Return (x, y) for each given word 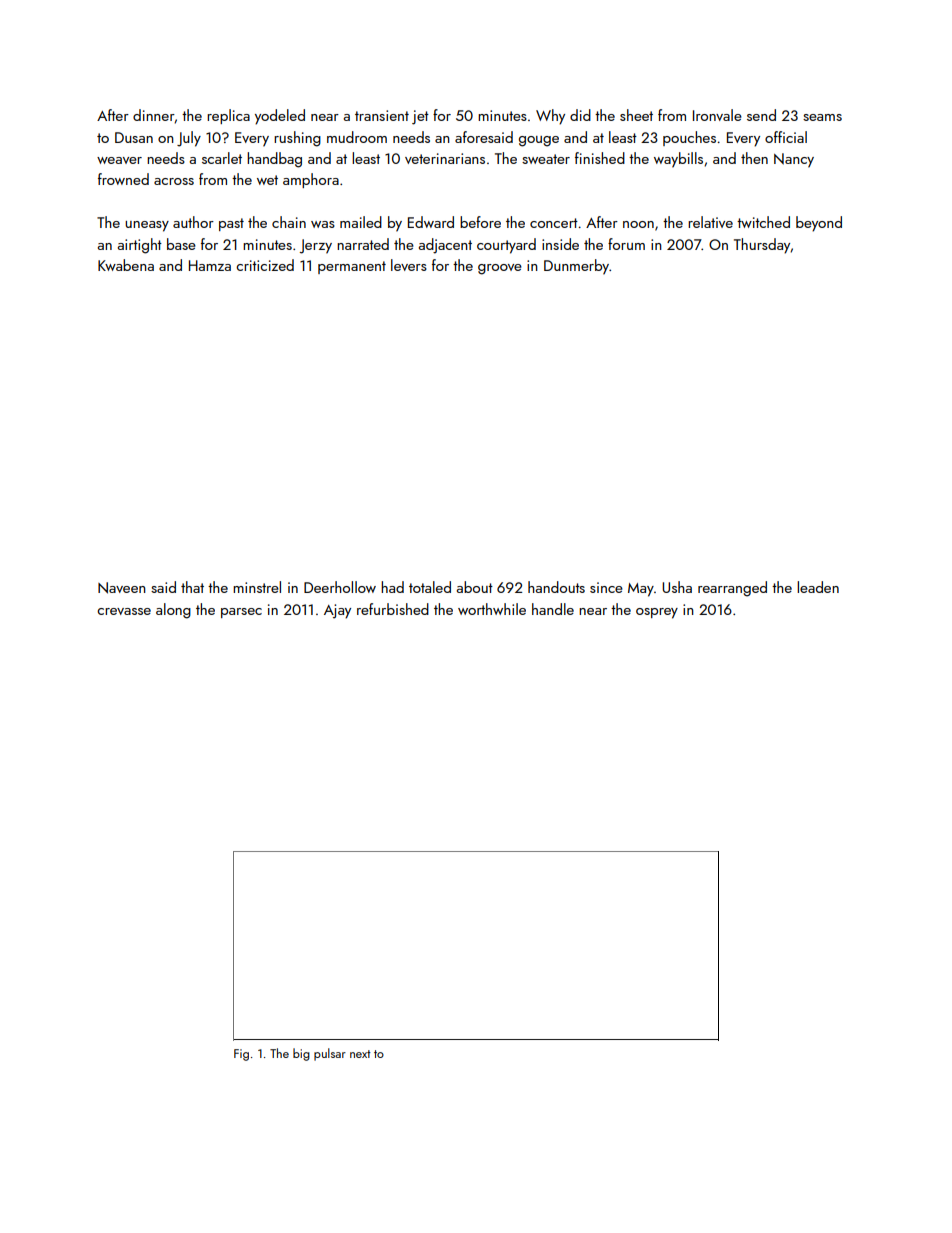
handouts (556, 587)
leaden (818, 587)
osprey (657, 613)
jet (420, 117)
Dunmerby (577, 267)
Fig (241, 1055)
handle (553, 609)
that (192, 587)
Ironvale (717, 115)
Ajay (337, 611)
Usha (677, 587)
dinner (154, 115)
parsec (241, 613)
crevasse (124, 611)
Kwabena (126, 265)
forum (626, 244)
